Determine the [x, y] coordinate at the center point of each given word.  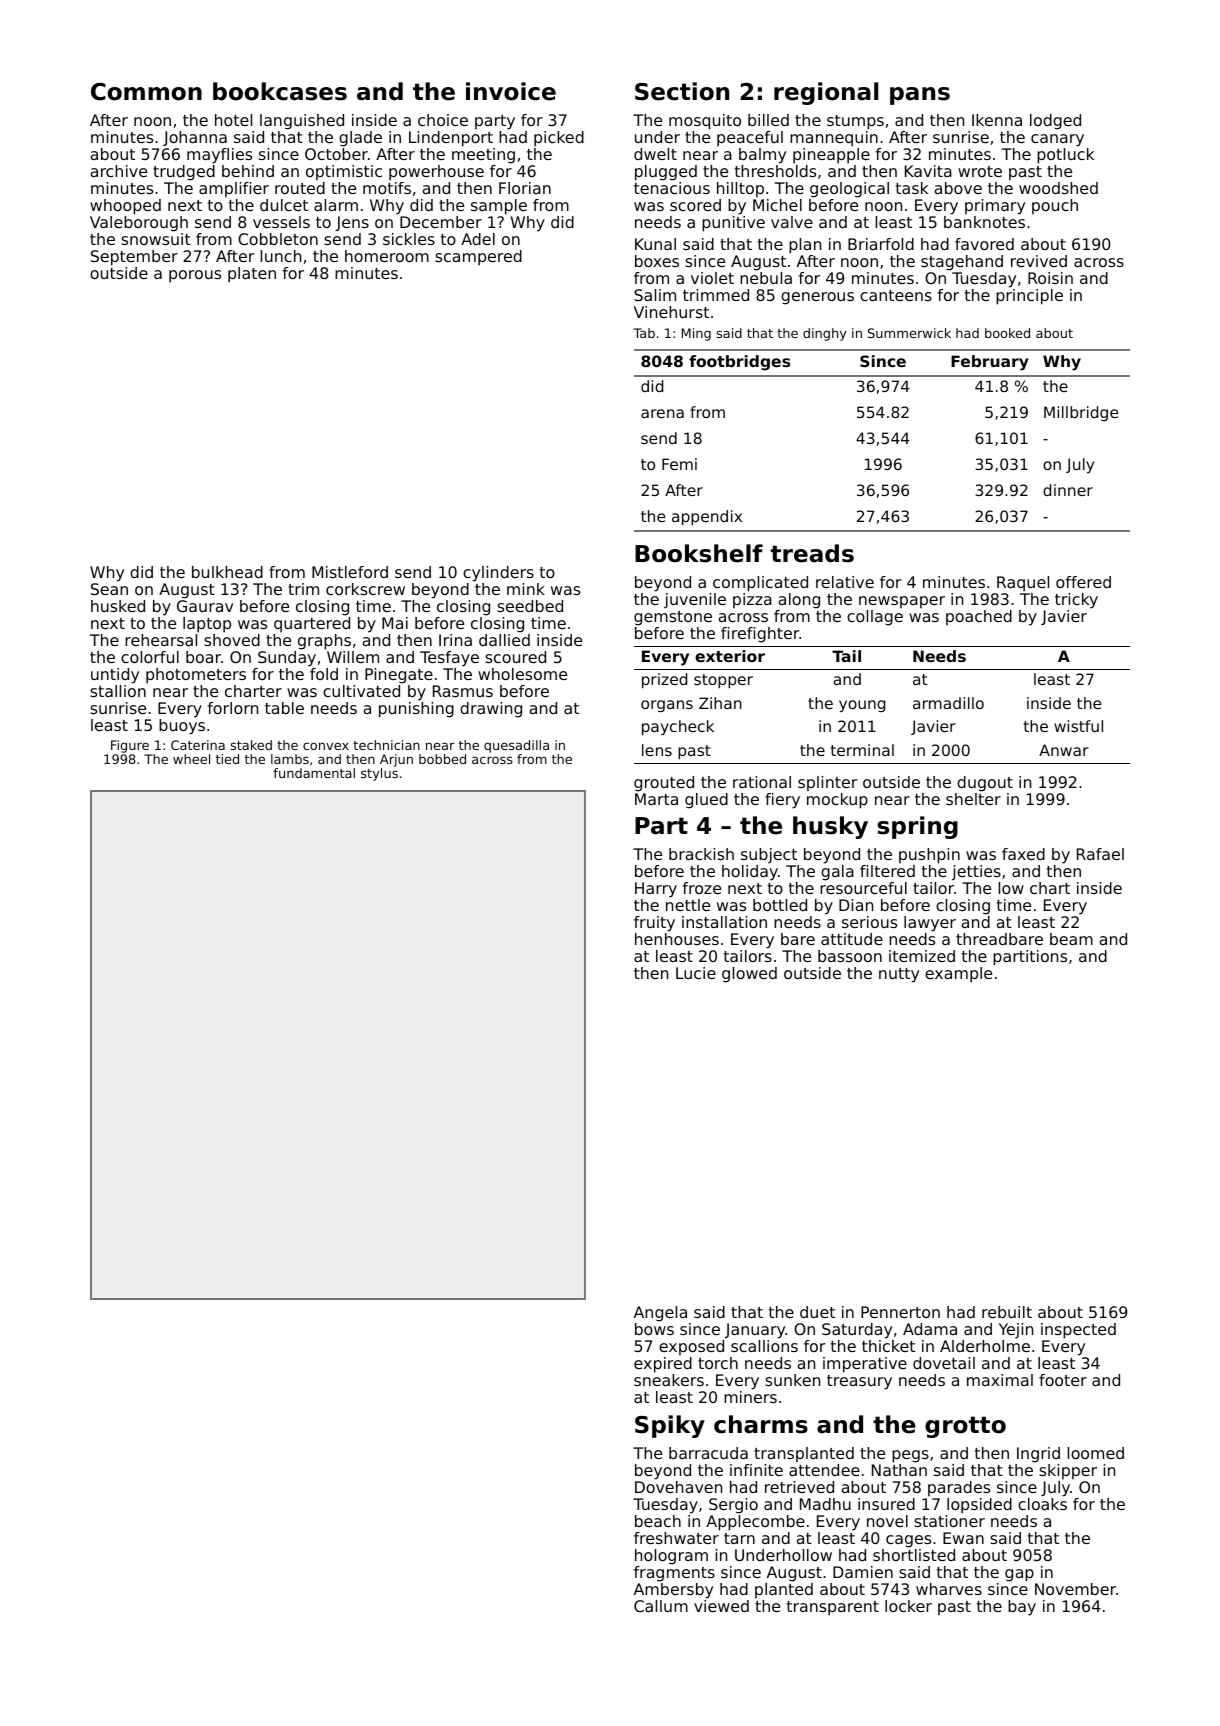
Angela [660, 1314]
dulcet [284, 205]
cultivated [361, 691]
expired [663, 1365]
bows [654, 1329]
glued [706, 801]
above [958, 188]
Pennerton [900, 1312]
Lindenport [451, 139]
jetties [976, 873]
